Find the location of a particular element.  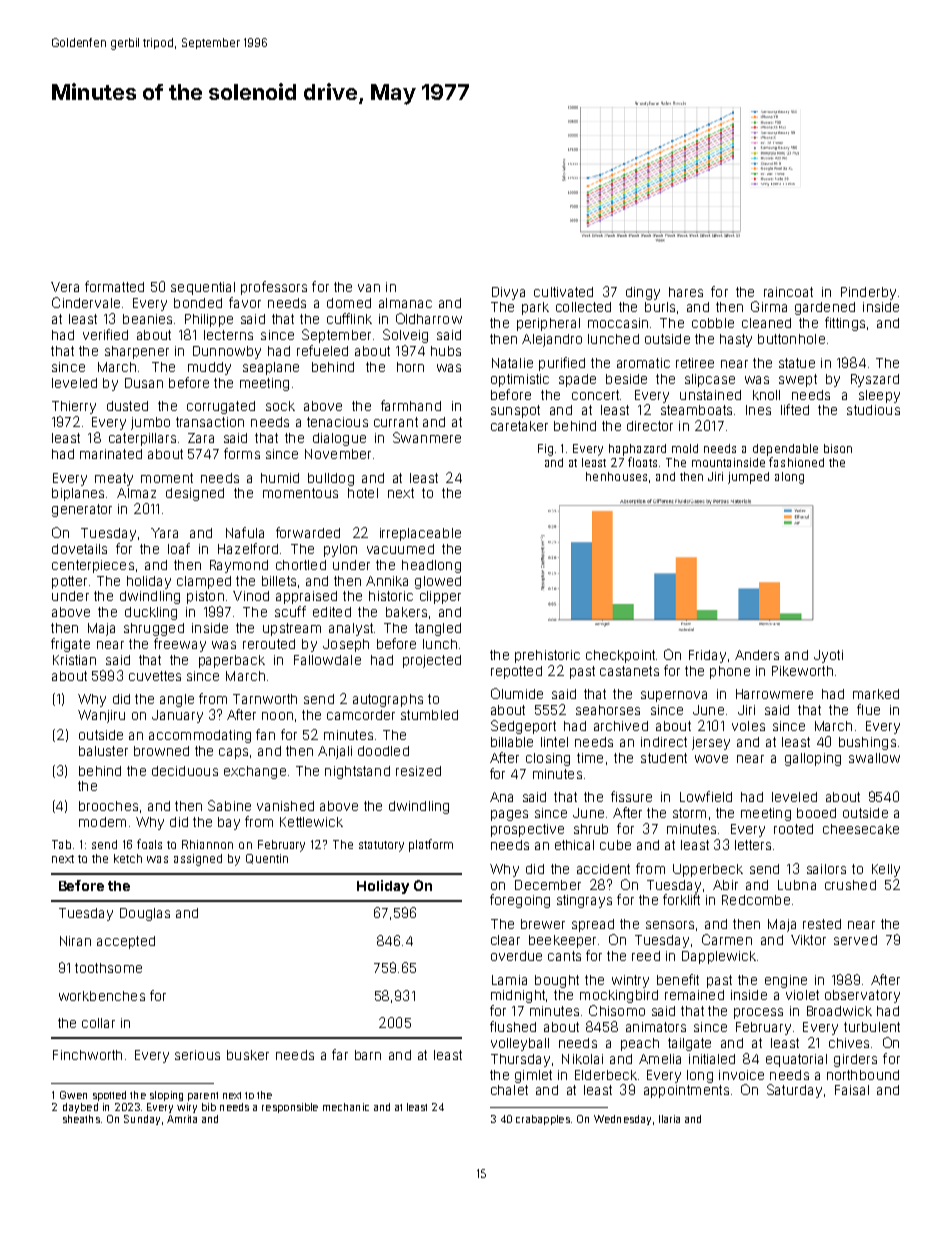

paperback is located at coordinates (232, 661).
